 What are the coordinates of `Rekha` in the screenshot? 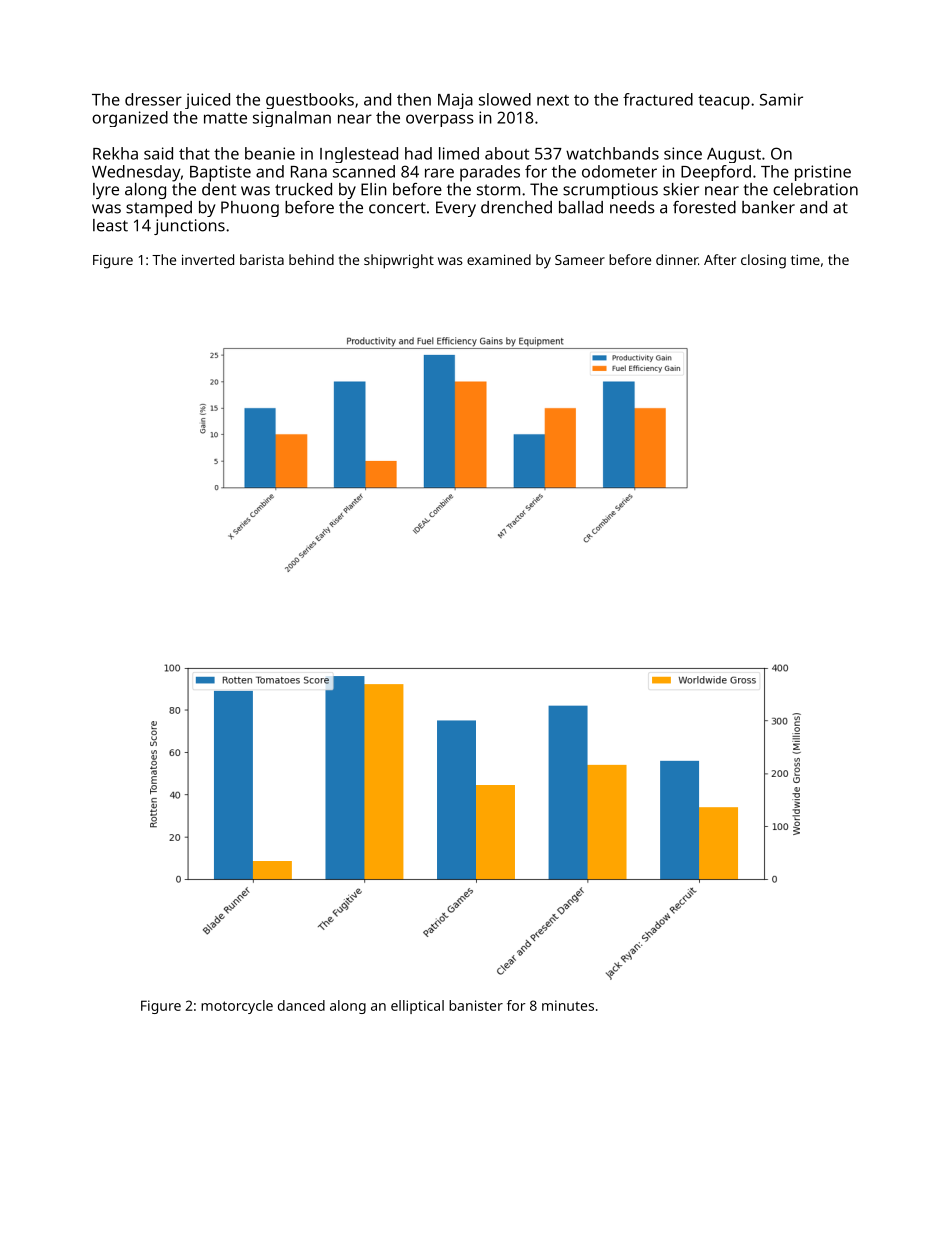 It's located at (115, 153).
